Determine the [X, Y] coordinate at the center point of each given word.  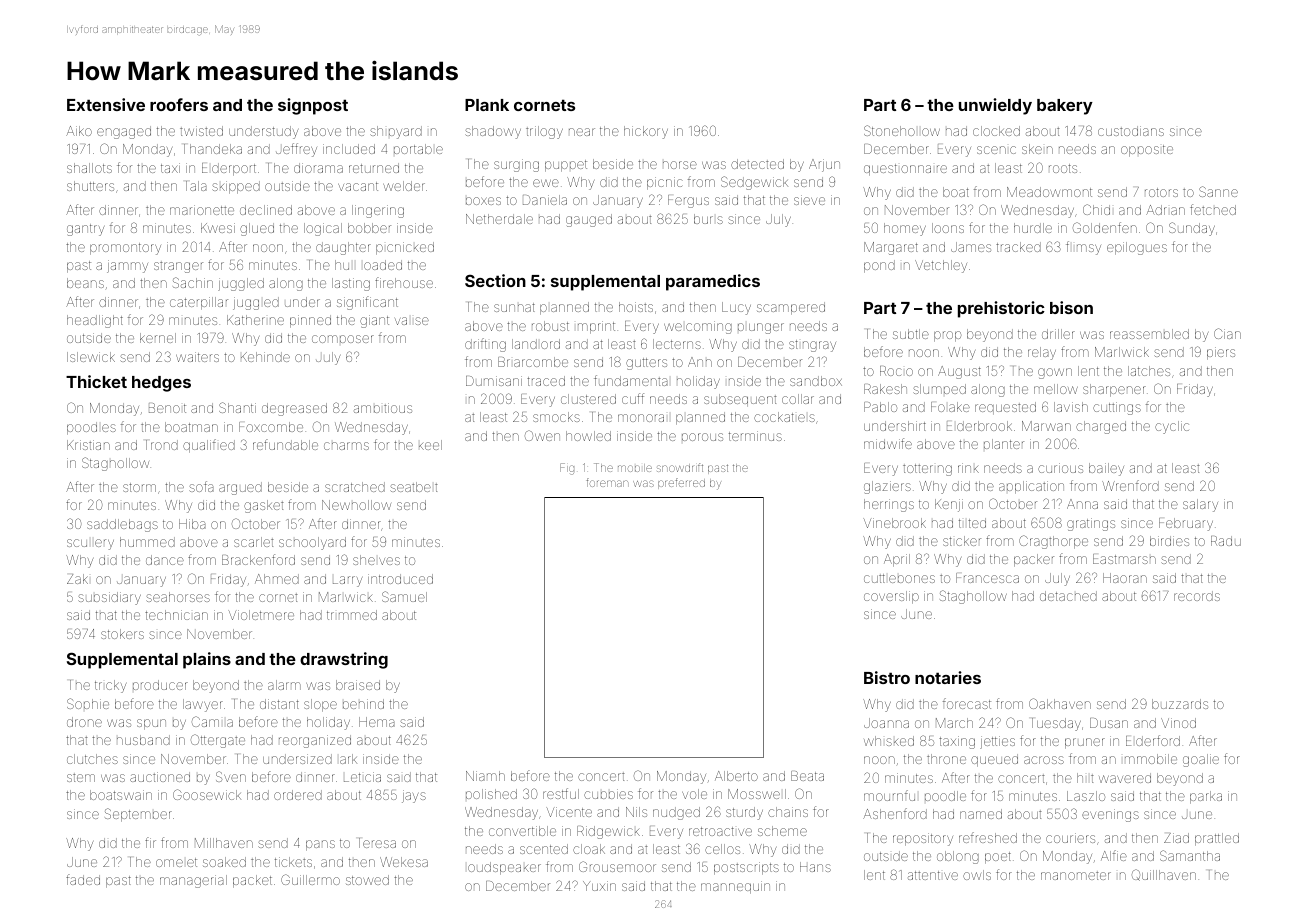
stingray [812, 346]
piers [1221, 353]
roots [1063, 168]
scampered [791, 308]
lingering [378, 211]
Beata [807, 776]
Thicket [96, 381]
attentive [933, 875]
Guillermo [310, 879]
